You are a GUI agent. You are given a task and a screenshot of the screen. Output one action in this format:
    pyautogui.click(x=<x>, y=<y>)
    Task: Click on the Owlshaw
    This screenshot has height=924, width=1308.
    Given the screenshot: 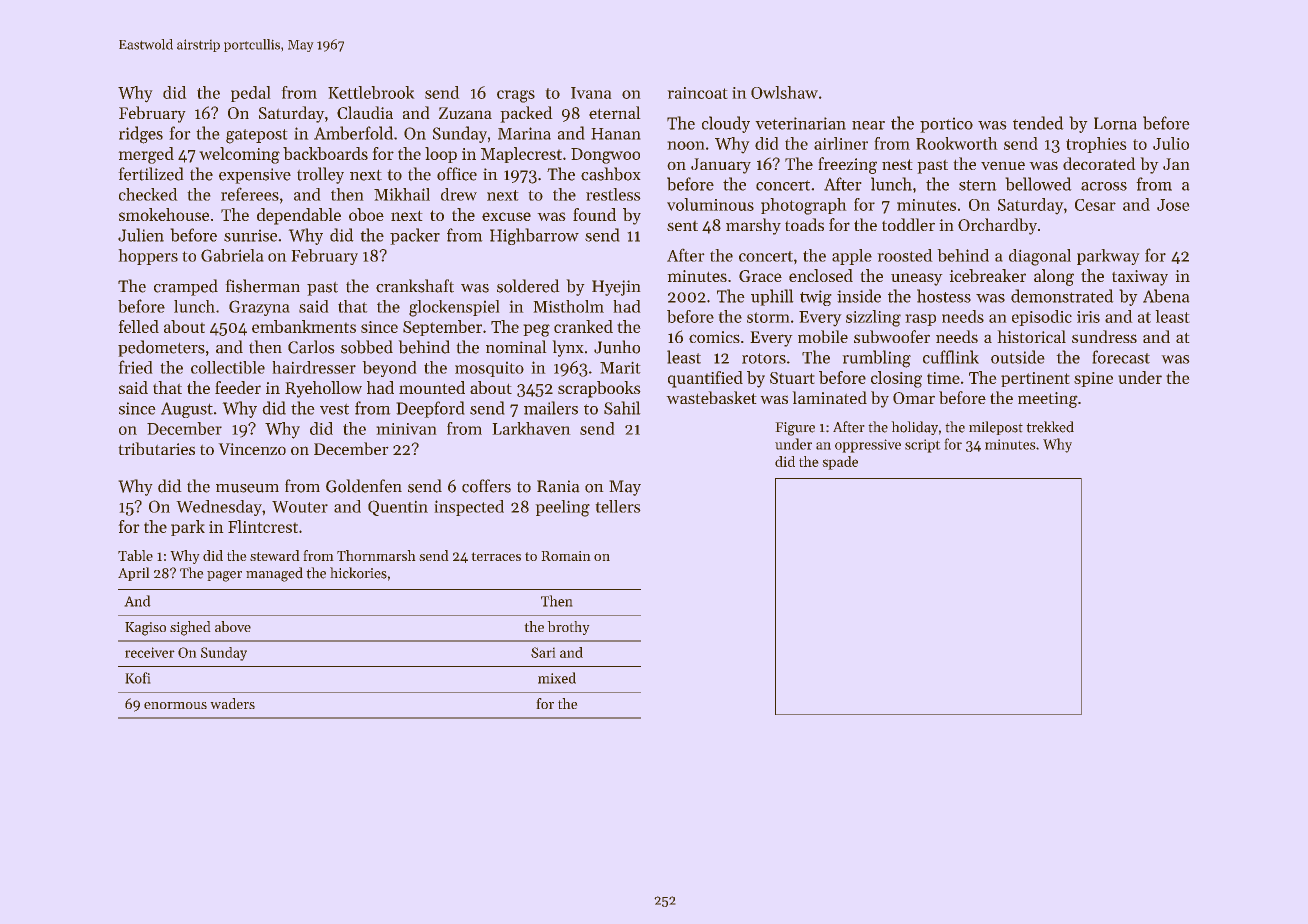 What is the action you would take?
    pyautogui.click(x=784, y=92)
